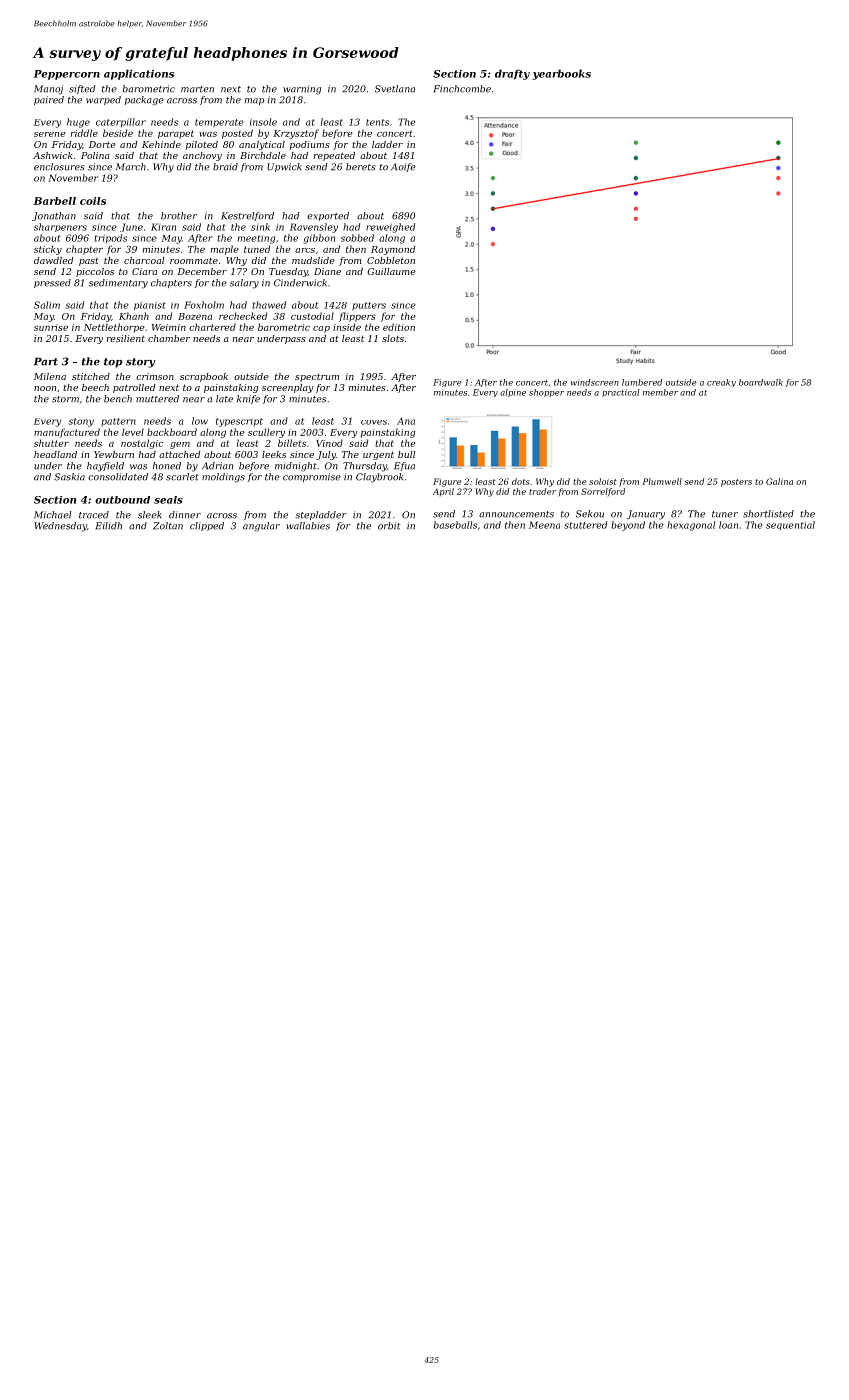  What do you see at coordinates (455, 525) in the document?
I see `baseballs` at bounding box center [455, 525].
